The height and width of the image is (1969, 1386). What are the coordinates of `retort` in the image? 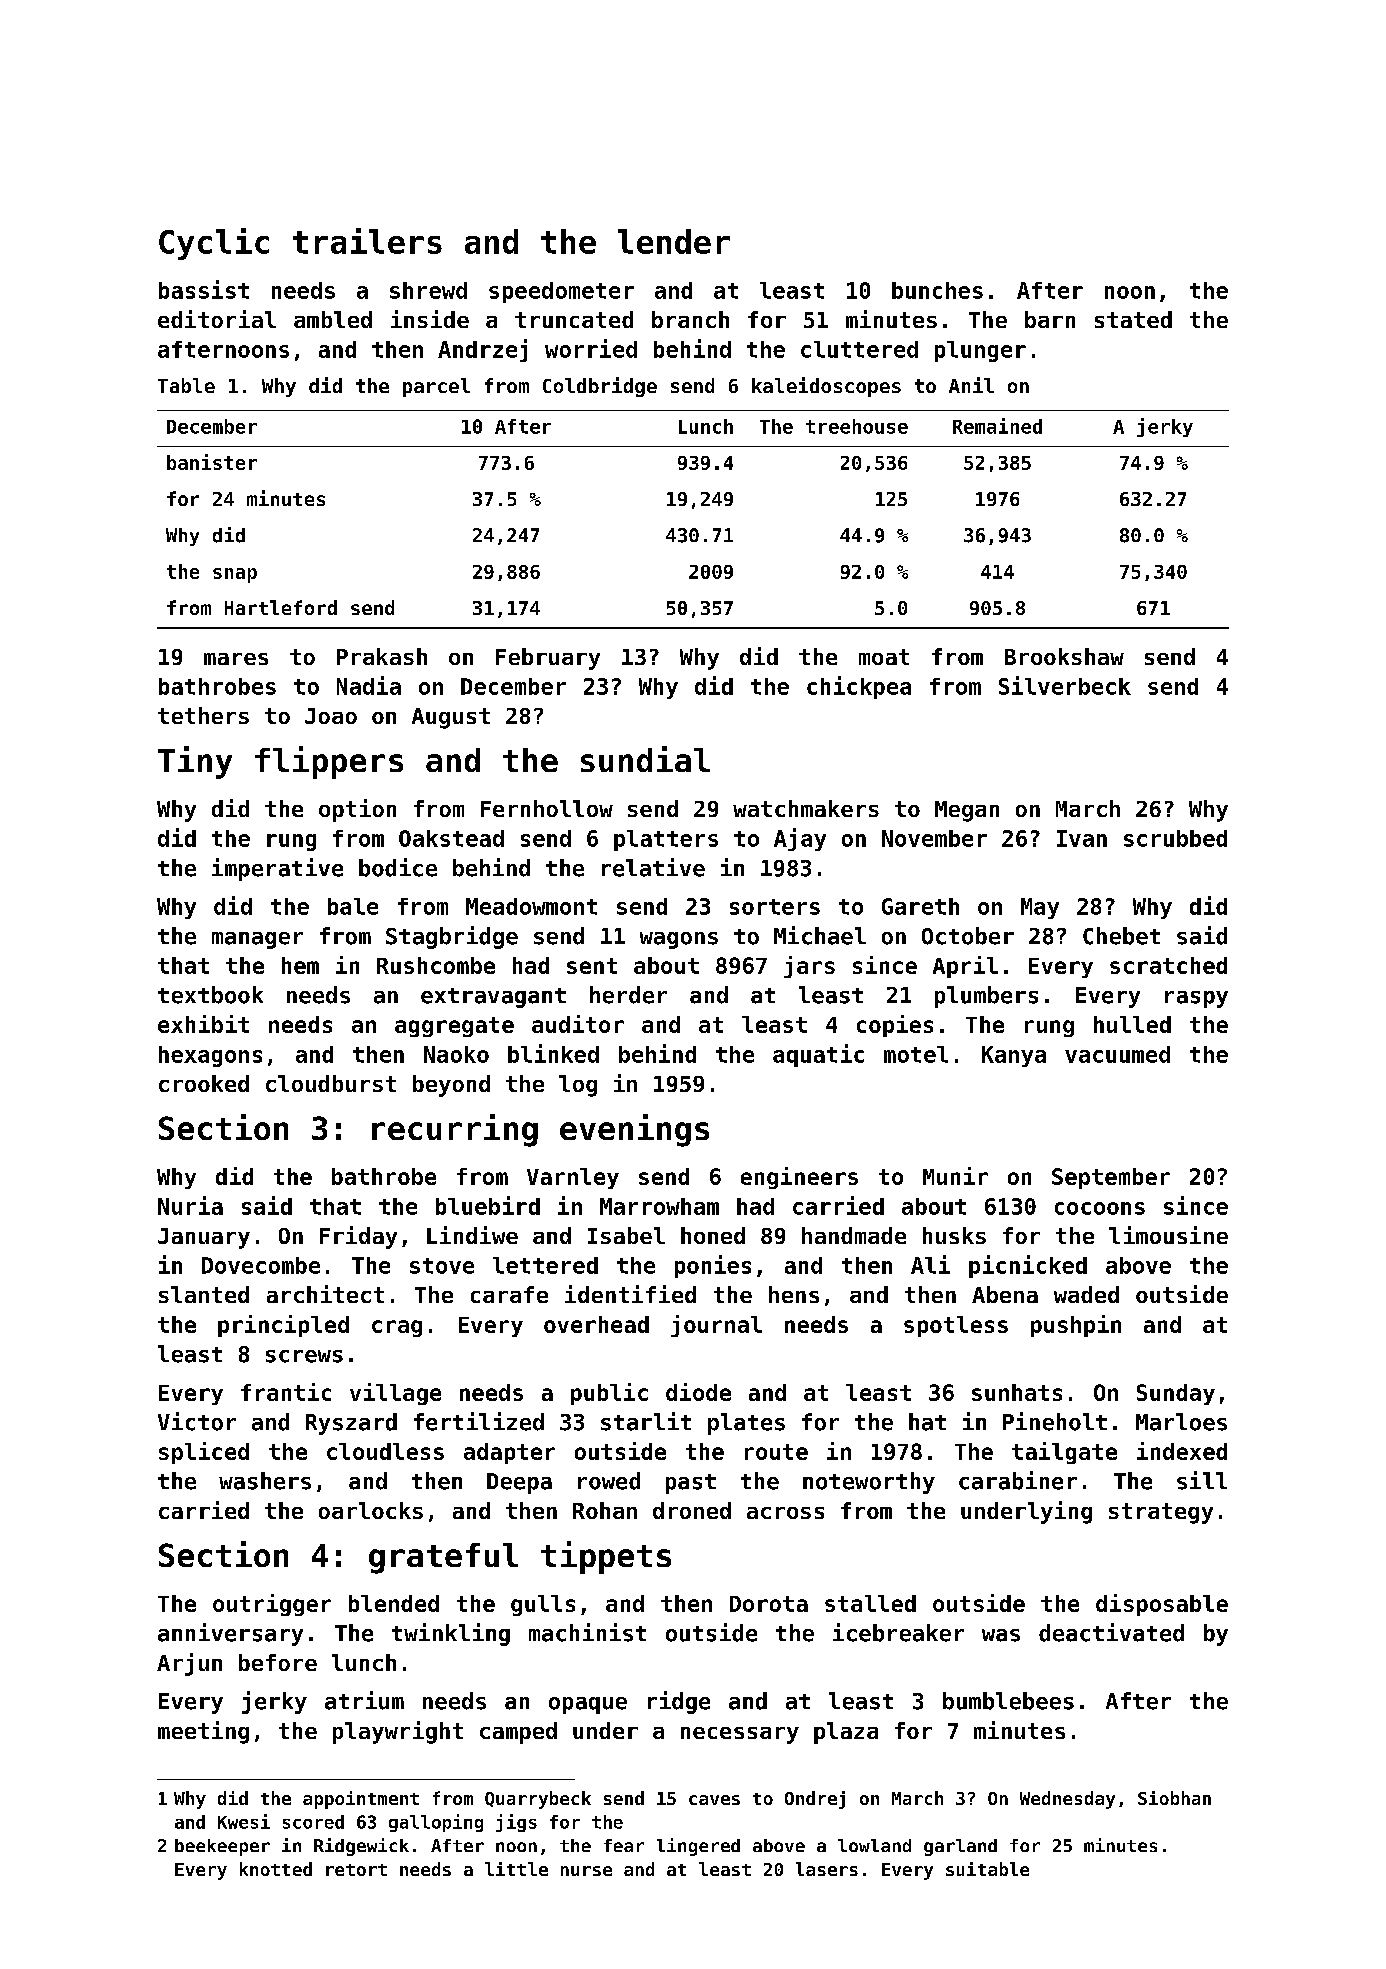 It's located at (356, 1870).
